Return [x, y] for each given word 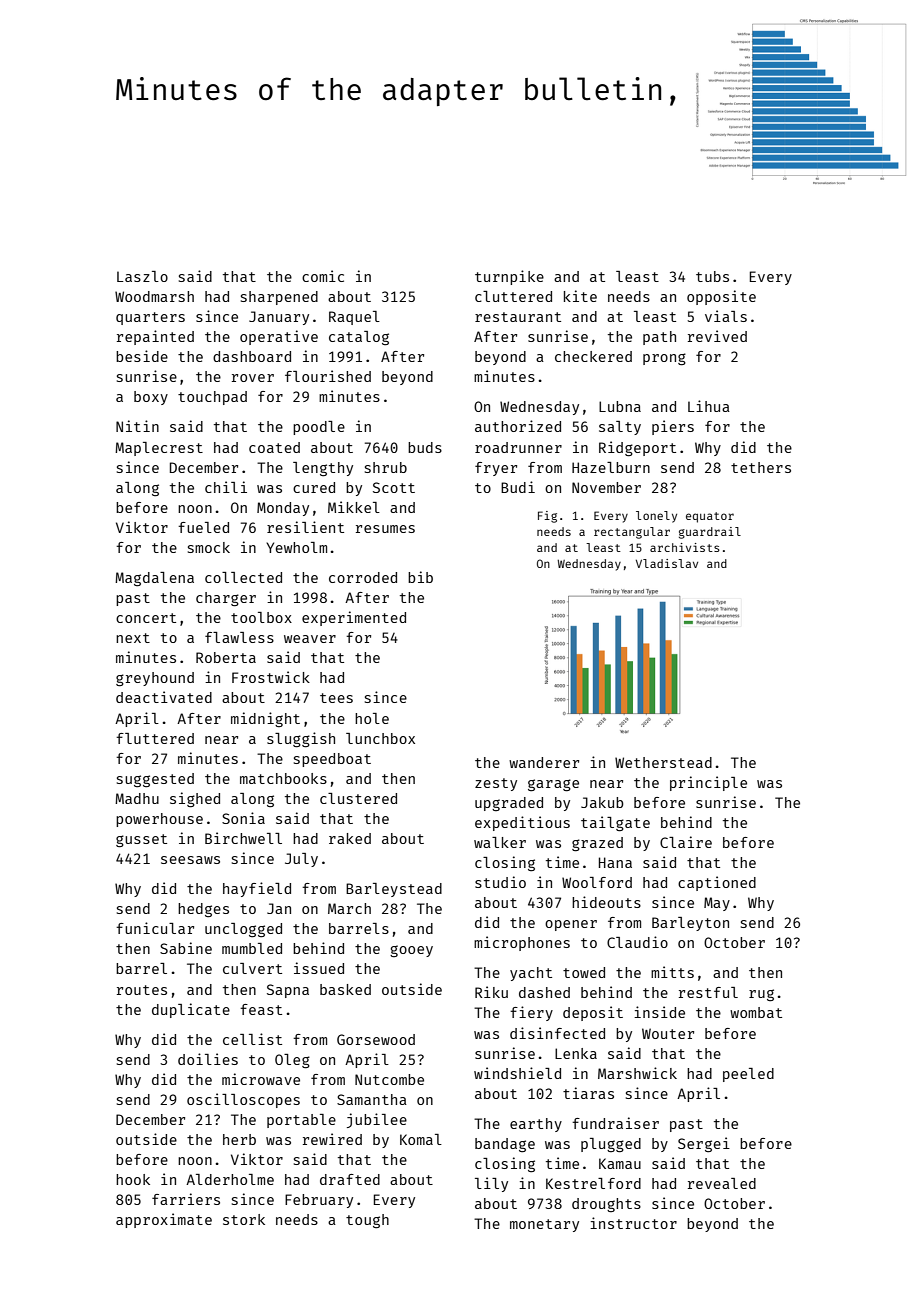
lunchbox [380, 738]
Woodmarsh [154, 296]
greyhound [155, 679]
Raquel [354, 318]
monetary [544, 1225]
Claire [686, 842]
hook [133, 1179]
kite [580, 296]
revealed [722, 1183]
